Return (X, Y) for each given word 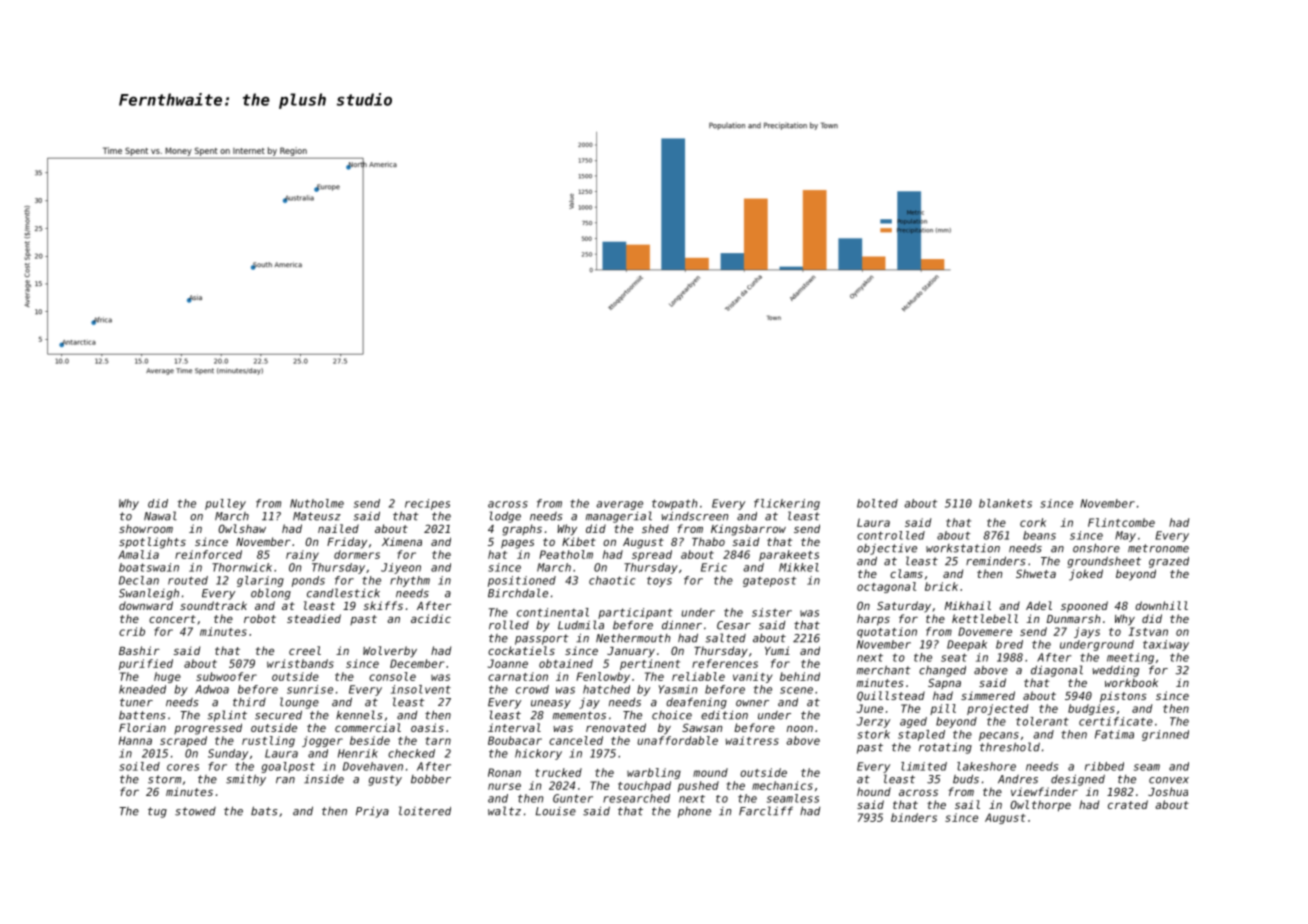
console (392, 676)
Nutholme (317, 503)
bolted (877, 503)
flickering (787, 504)
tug (157, 812)
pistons (1123, 697)
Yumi (777, 650)
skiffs (383, 605)
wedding (1116, 671)
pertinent (650, 664)
